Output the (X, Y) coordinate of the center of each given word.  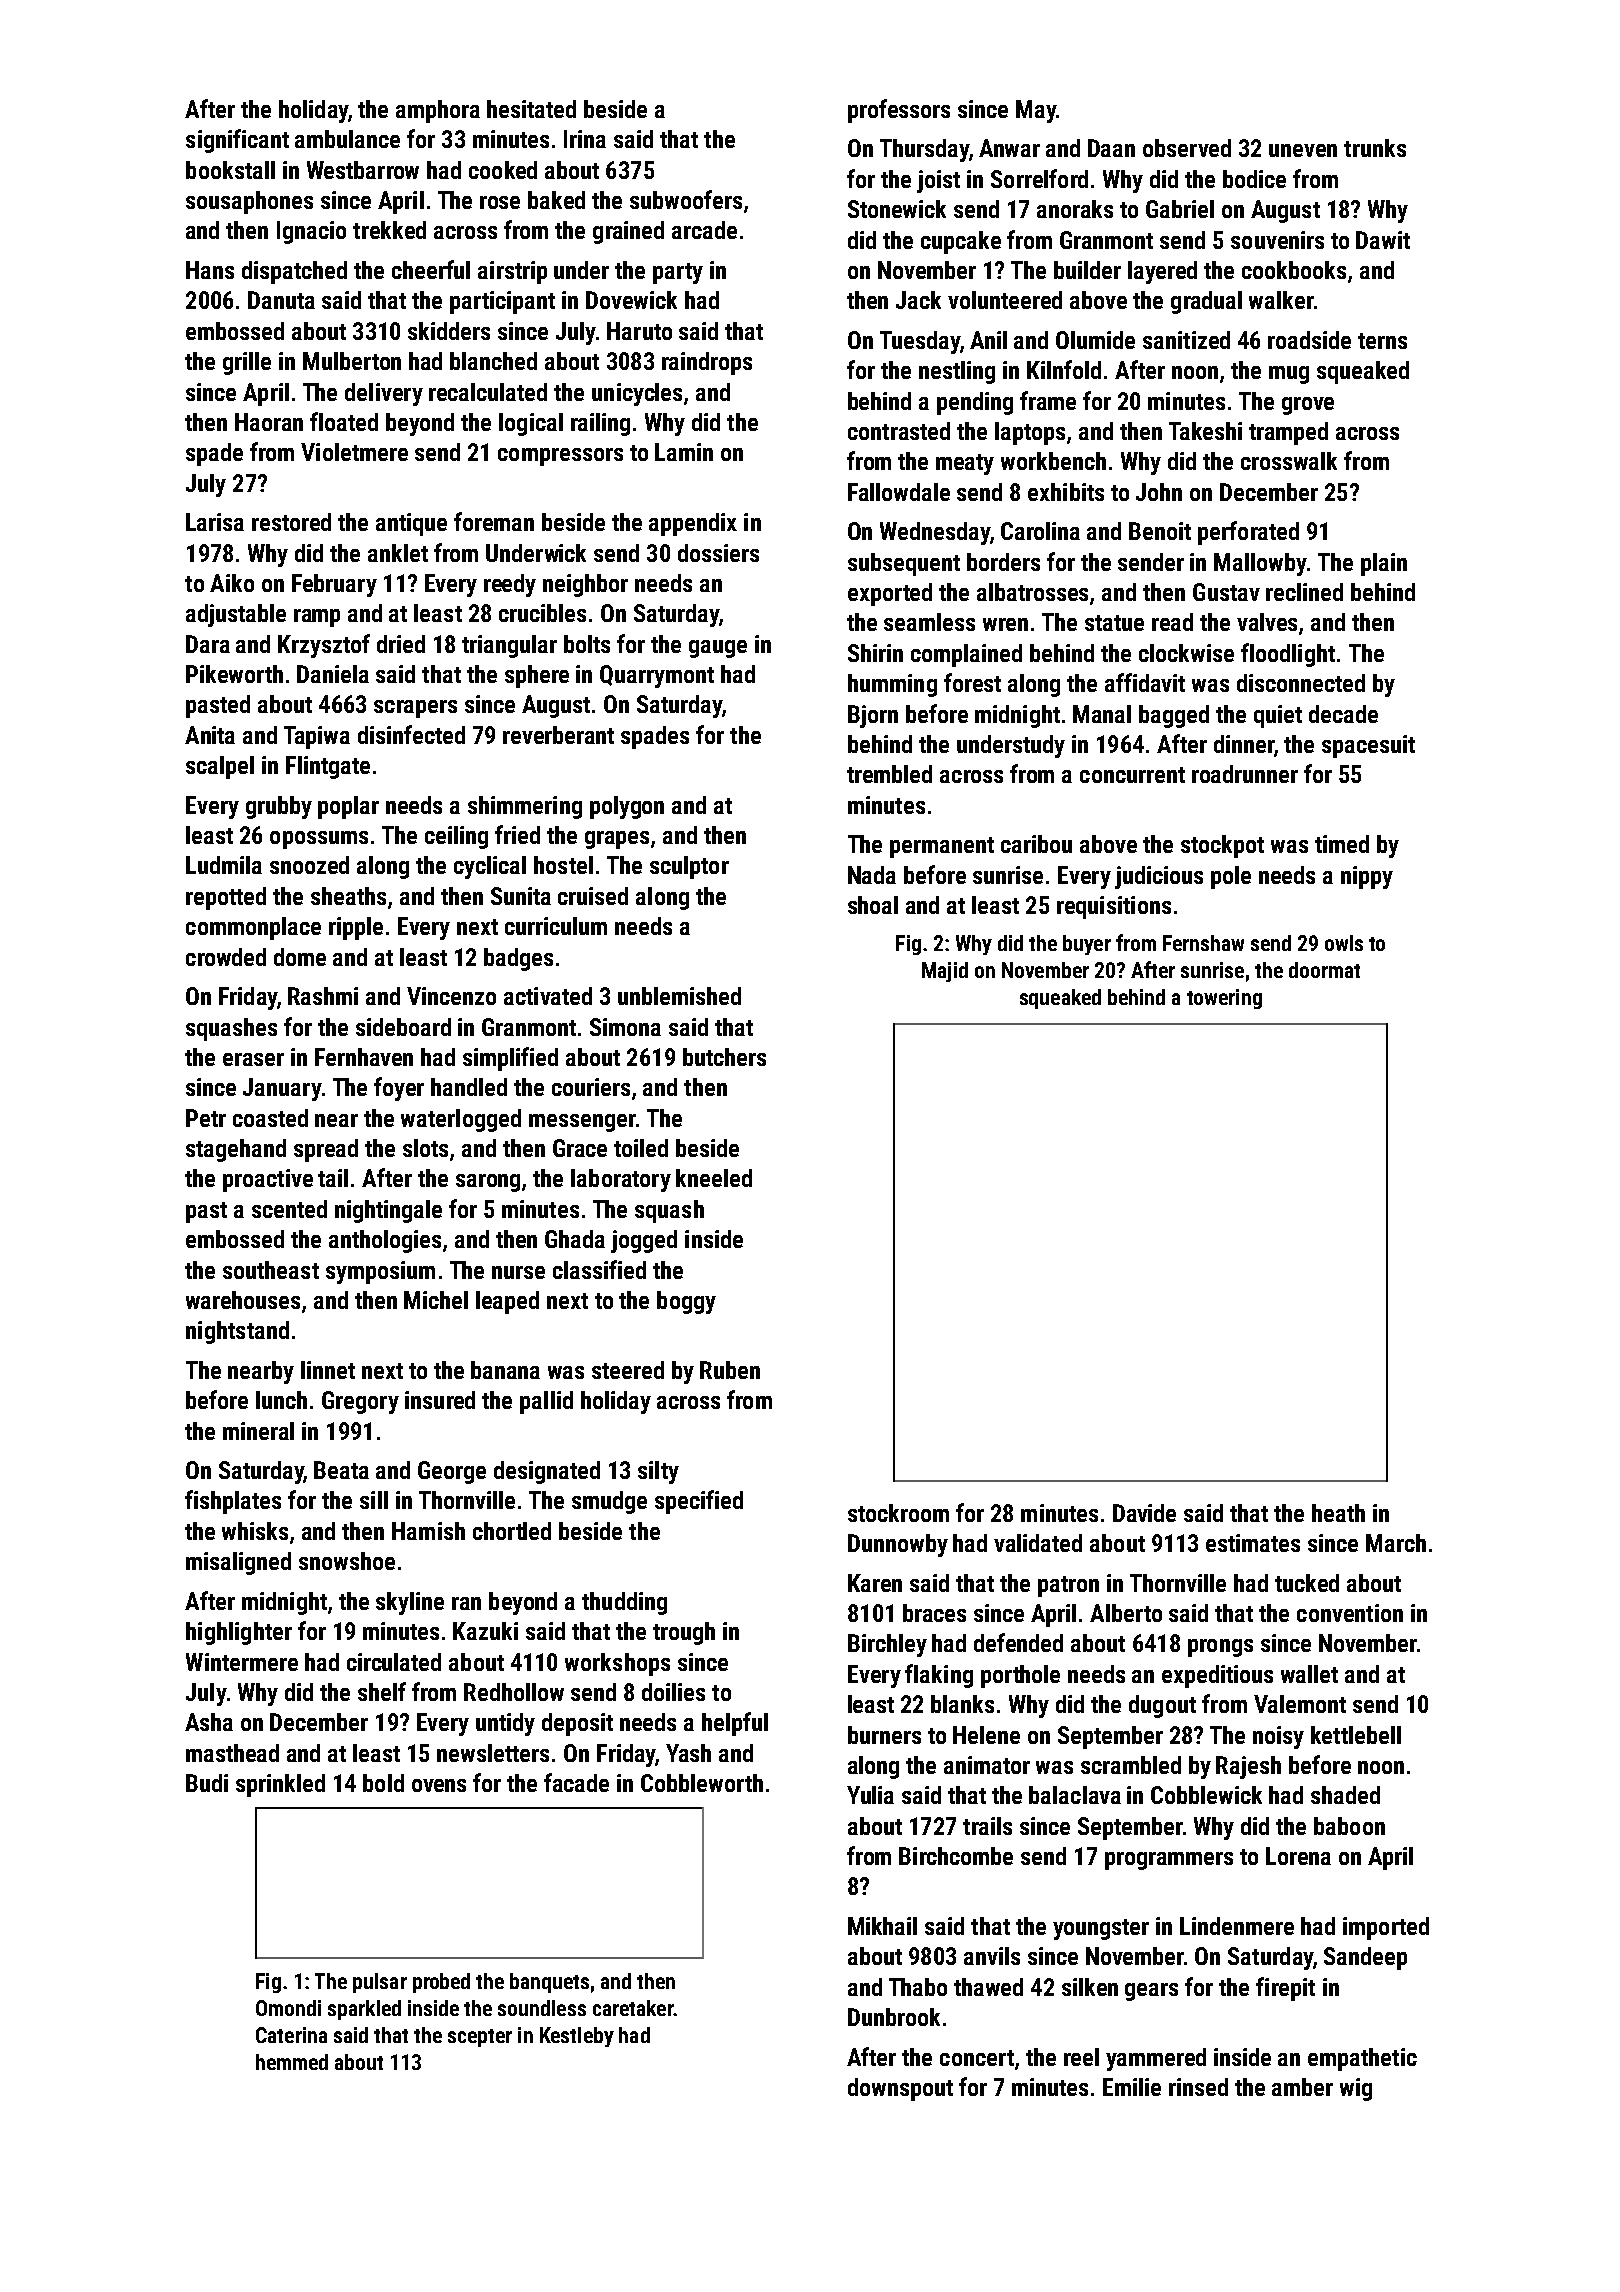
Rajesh (1248, 1767)
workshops (617, 1664)
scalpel (220, 767)
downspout (900, 2089)
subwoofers (686, 199)
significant (237, 141)
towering (1224, 999)
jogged (644, 1241)
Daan (1111, 148)
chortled (512, 1531)
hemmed (292, 2062)
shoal (873, 905)
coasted (270, 1118)
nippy (1367, 877)
